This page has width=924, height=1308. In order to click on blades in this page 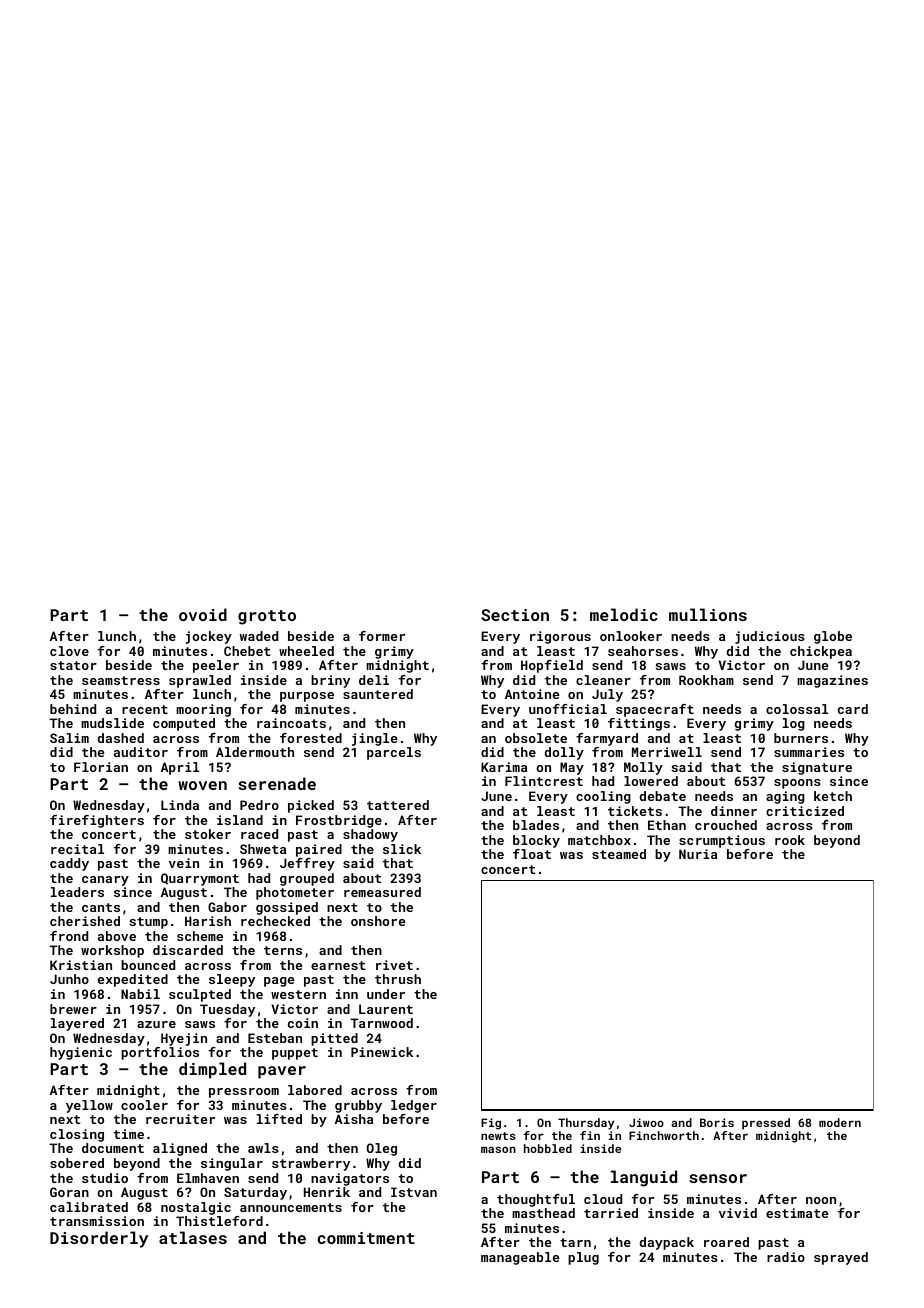, I will do `click(536, 825)`.
